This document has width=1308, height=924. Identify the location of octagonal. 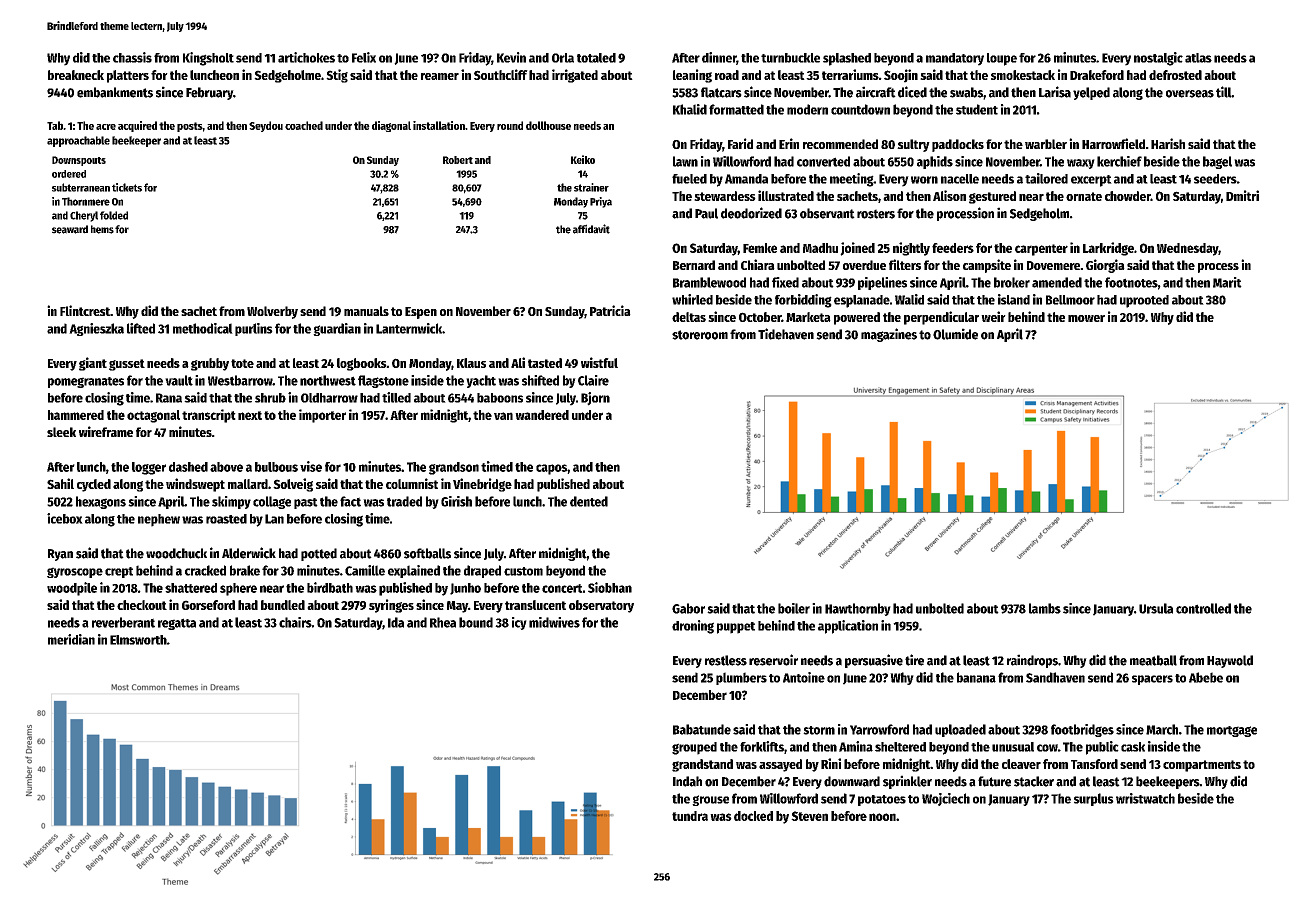
(153, 416).
